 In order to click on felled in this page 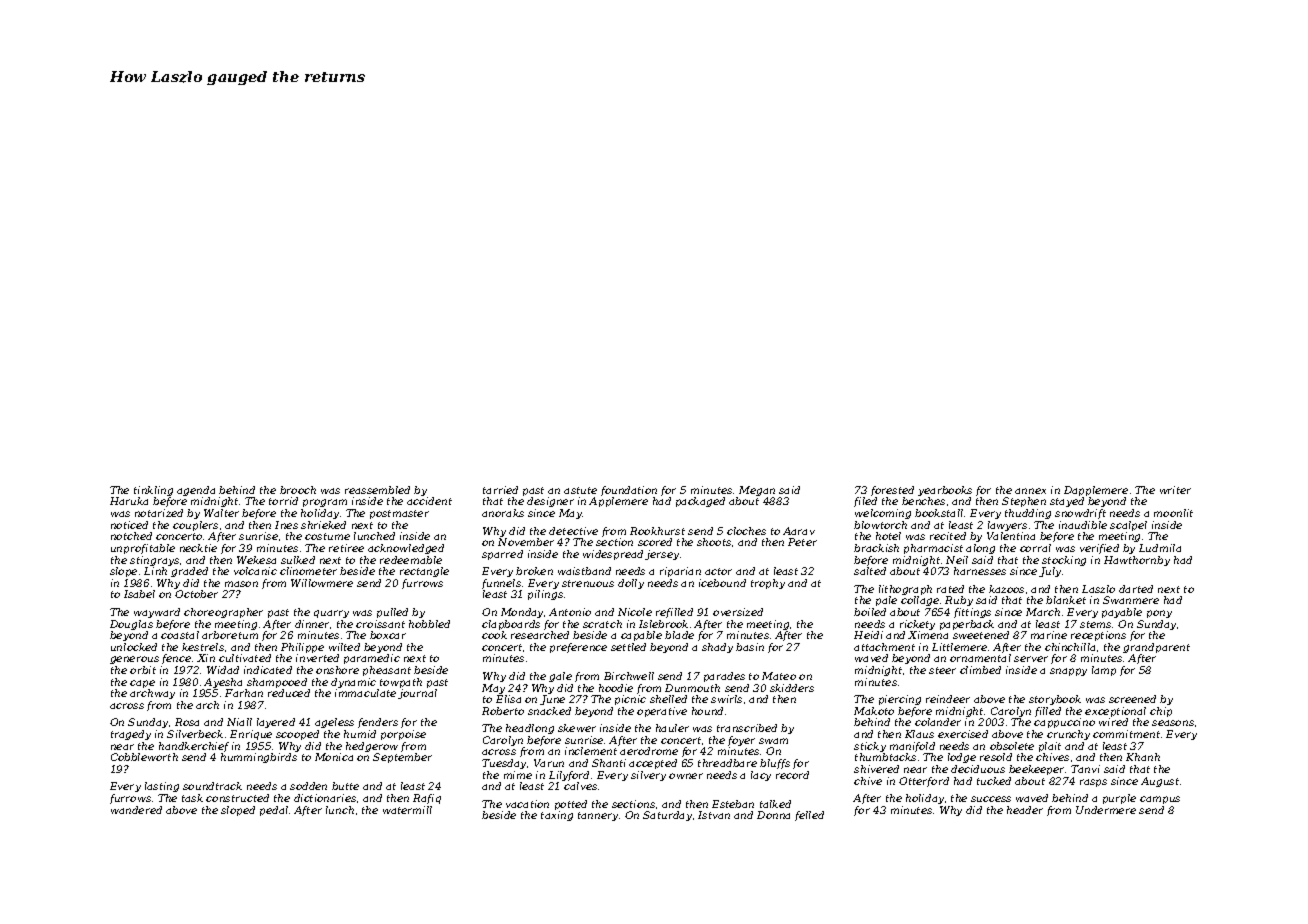, I will do `click(809, 816)`.
